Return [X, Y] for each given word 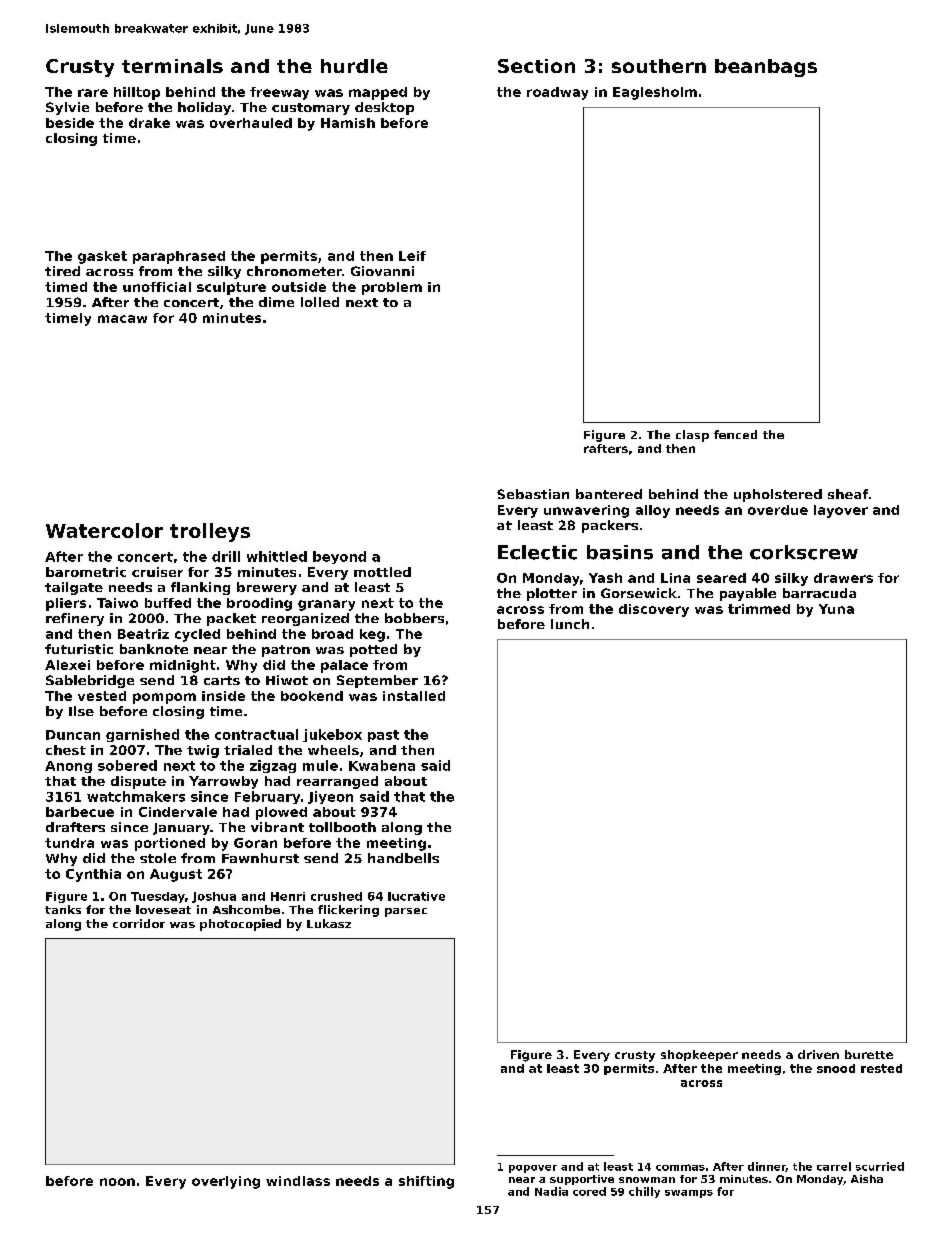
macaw [122, 319]
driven [818, 1054]
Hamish [348, 123]
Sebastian [533, 494]
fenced [735, 434]
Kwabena [382, 765]
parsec [406, 912]
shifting [426, 1182]
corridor [139, 923]
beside [70, 123]
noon [117, 1182]
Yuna [836, 609]
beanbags [766, 68]
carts [222, 680]
